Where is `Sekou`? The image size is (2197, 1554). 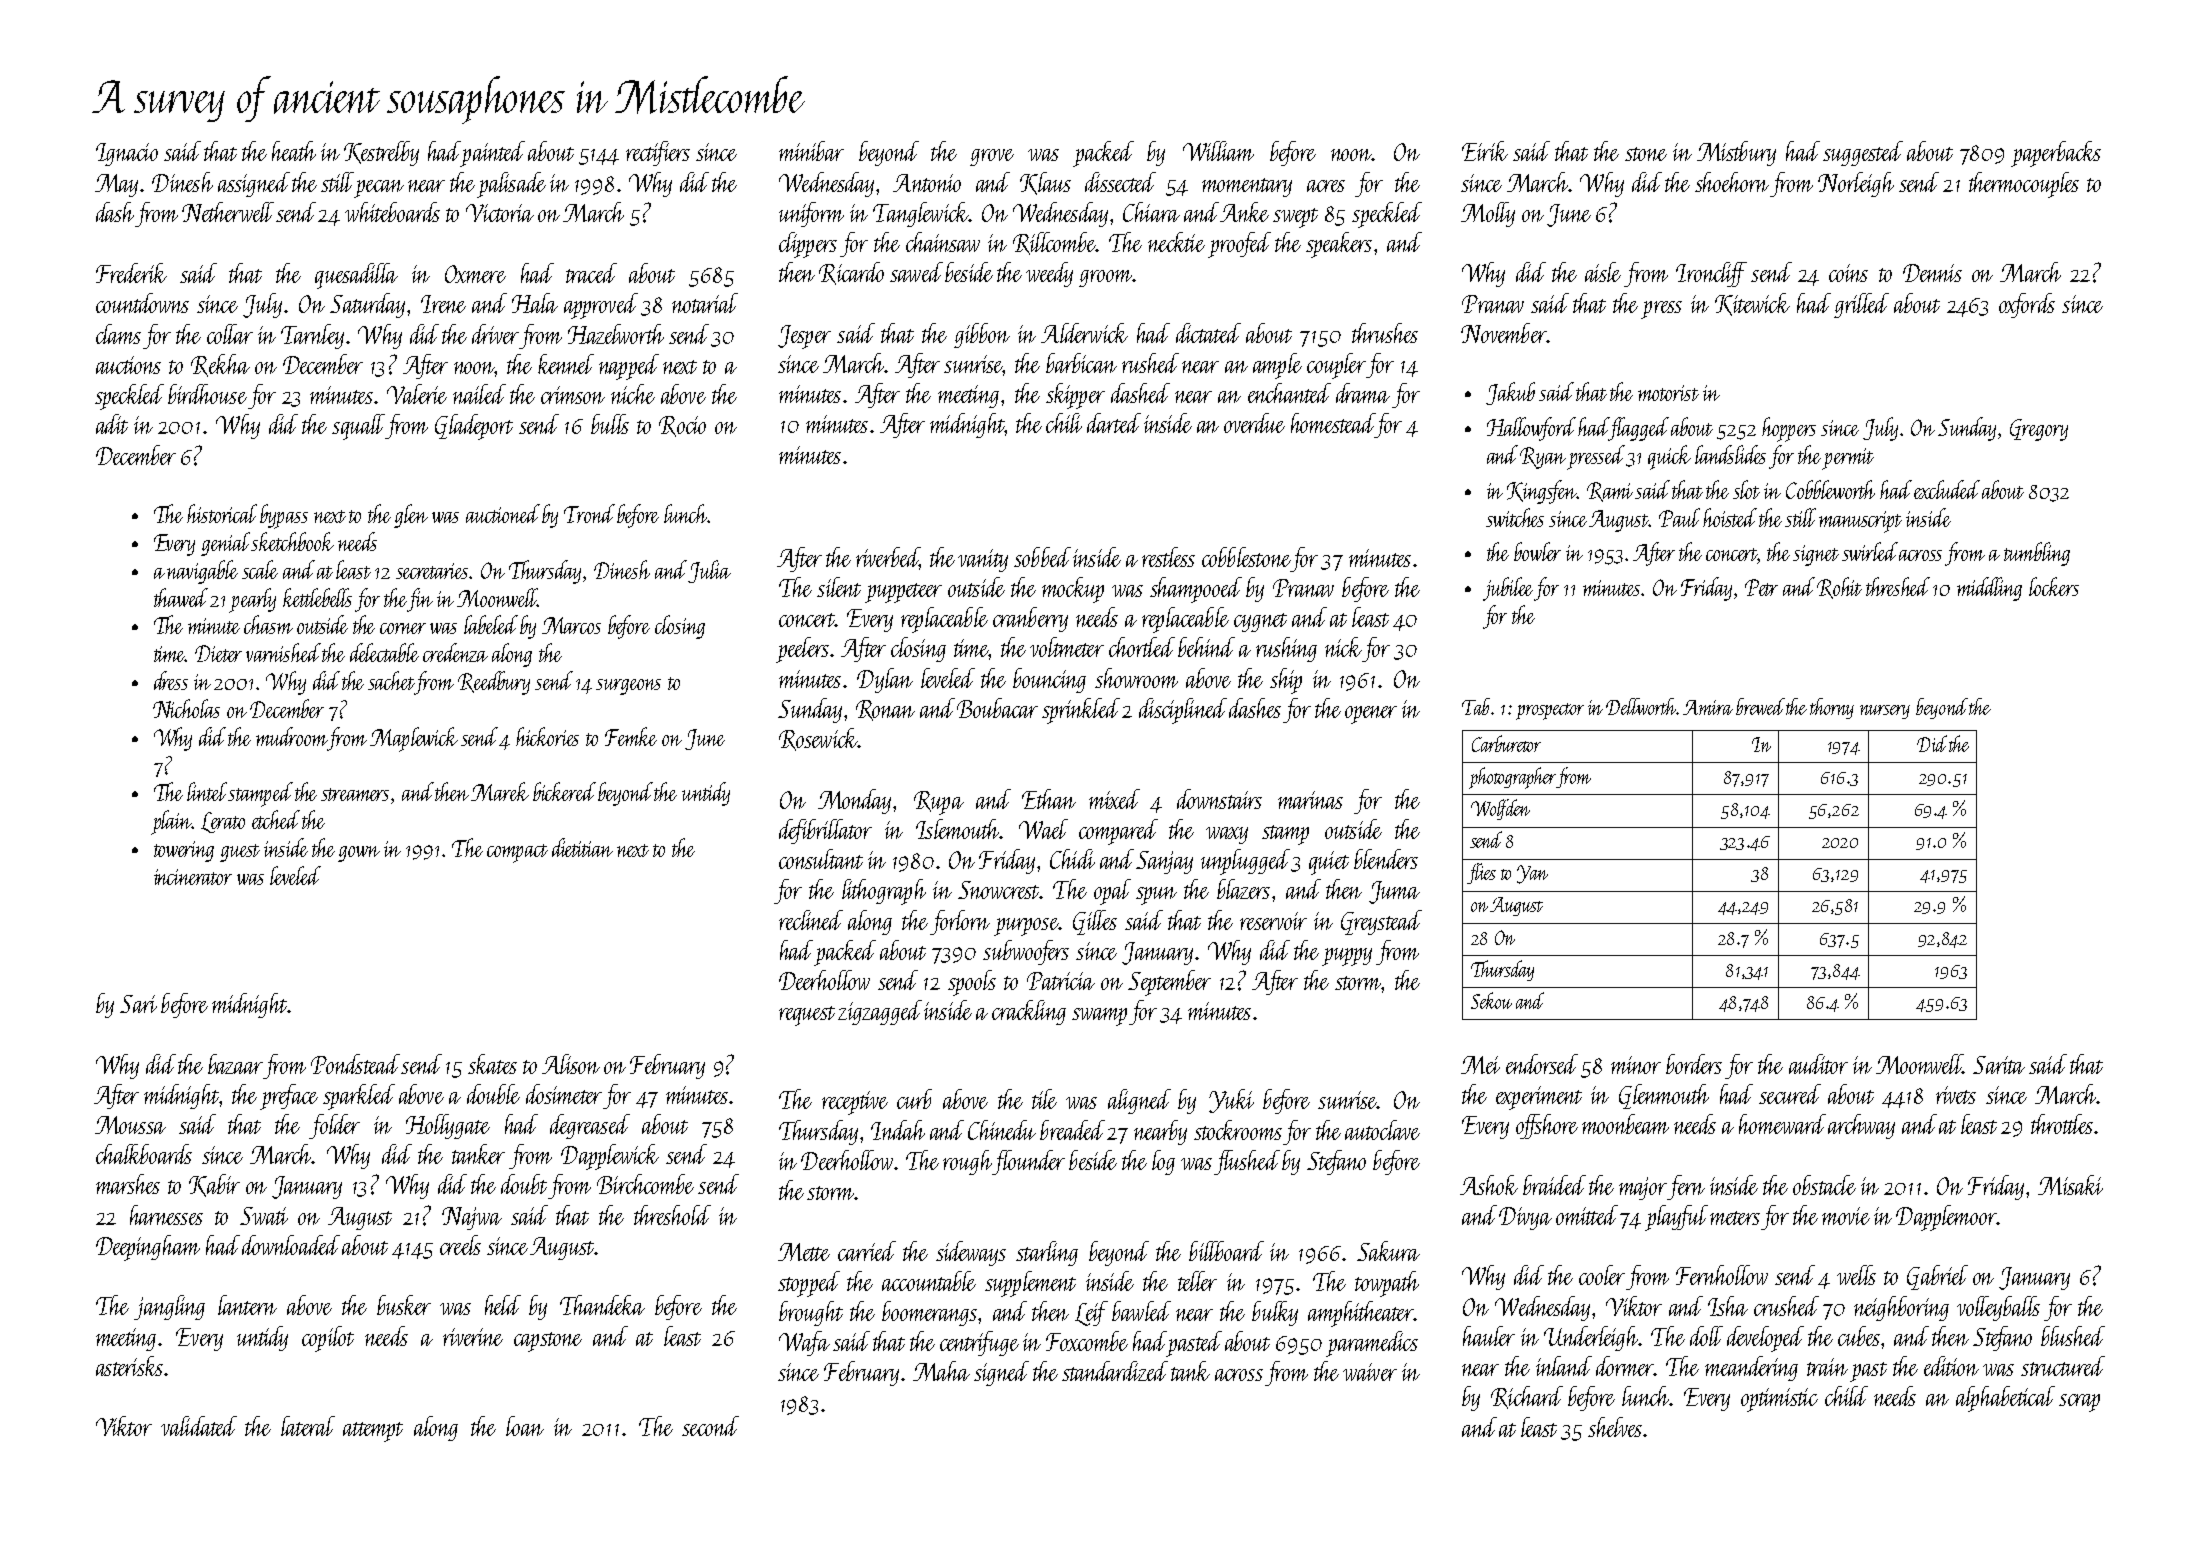
Sekou is located at coordinates (1491, 1000).
